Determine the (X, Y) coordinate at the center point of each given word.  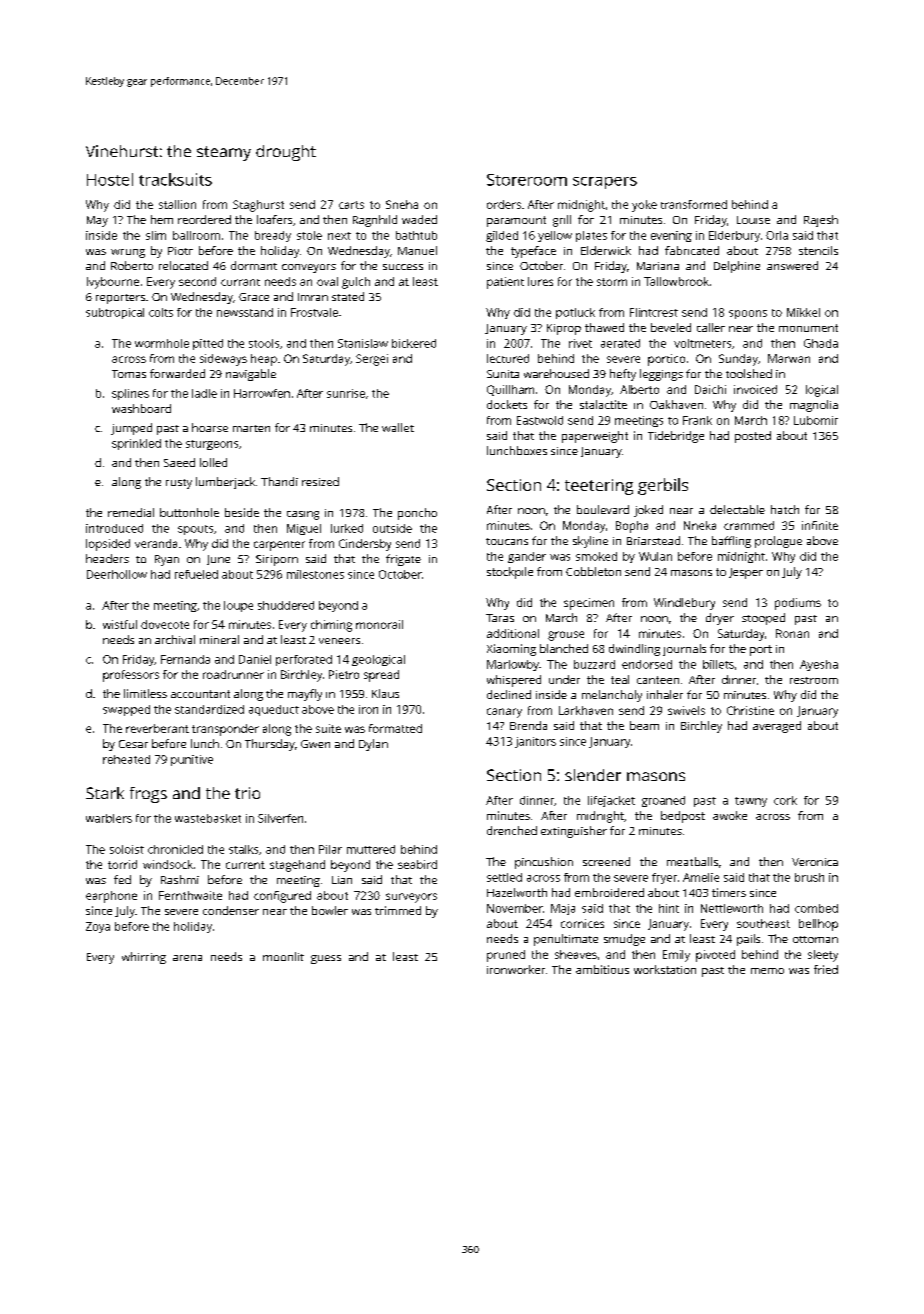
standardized (209, 709)
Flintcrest (654, 312)
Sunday (738, 360)
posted (753, 437)
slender (593, 775)
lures (540, 281)
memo (767, 971)
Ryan (167, 560)
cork (785, 800)
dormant (254, 265)
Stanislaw (363, 343)
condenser (231, 910)
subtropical (115, 313)
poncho (417, 514)
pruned (506, 956)
